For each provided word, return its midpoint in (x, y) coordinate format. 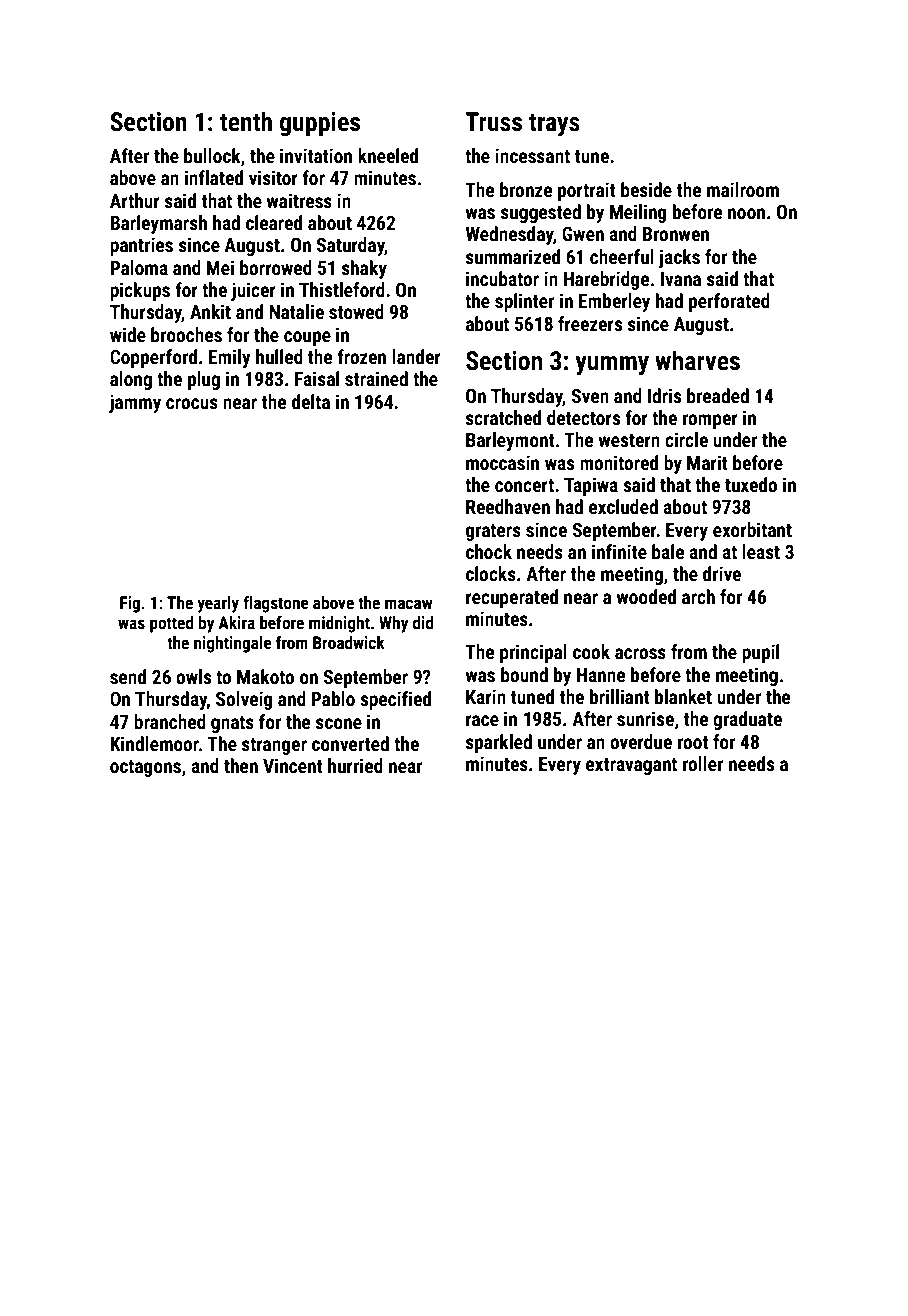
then (241, 765)
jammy (135, 403)
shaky (364, 269)
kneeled (388, 155)
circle (686, 439)
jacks (679, 258)
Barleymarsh (158, 224)
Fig (130, 604)
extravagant (631, 766)
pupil (760, 653)
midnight (339, 624)
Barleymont (510, 441)
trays (554, 125)
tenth (246, 121)
